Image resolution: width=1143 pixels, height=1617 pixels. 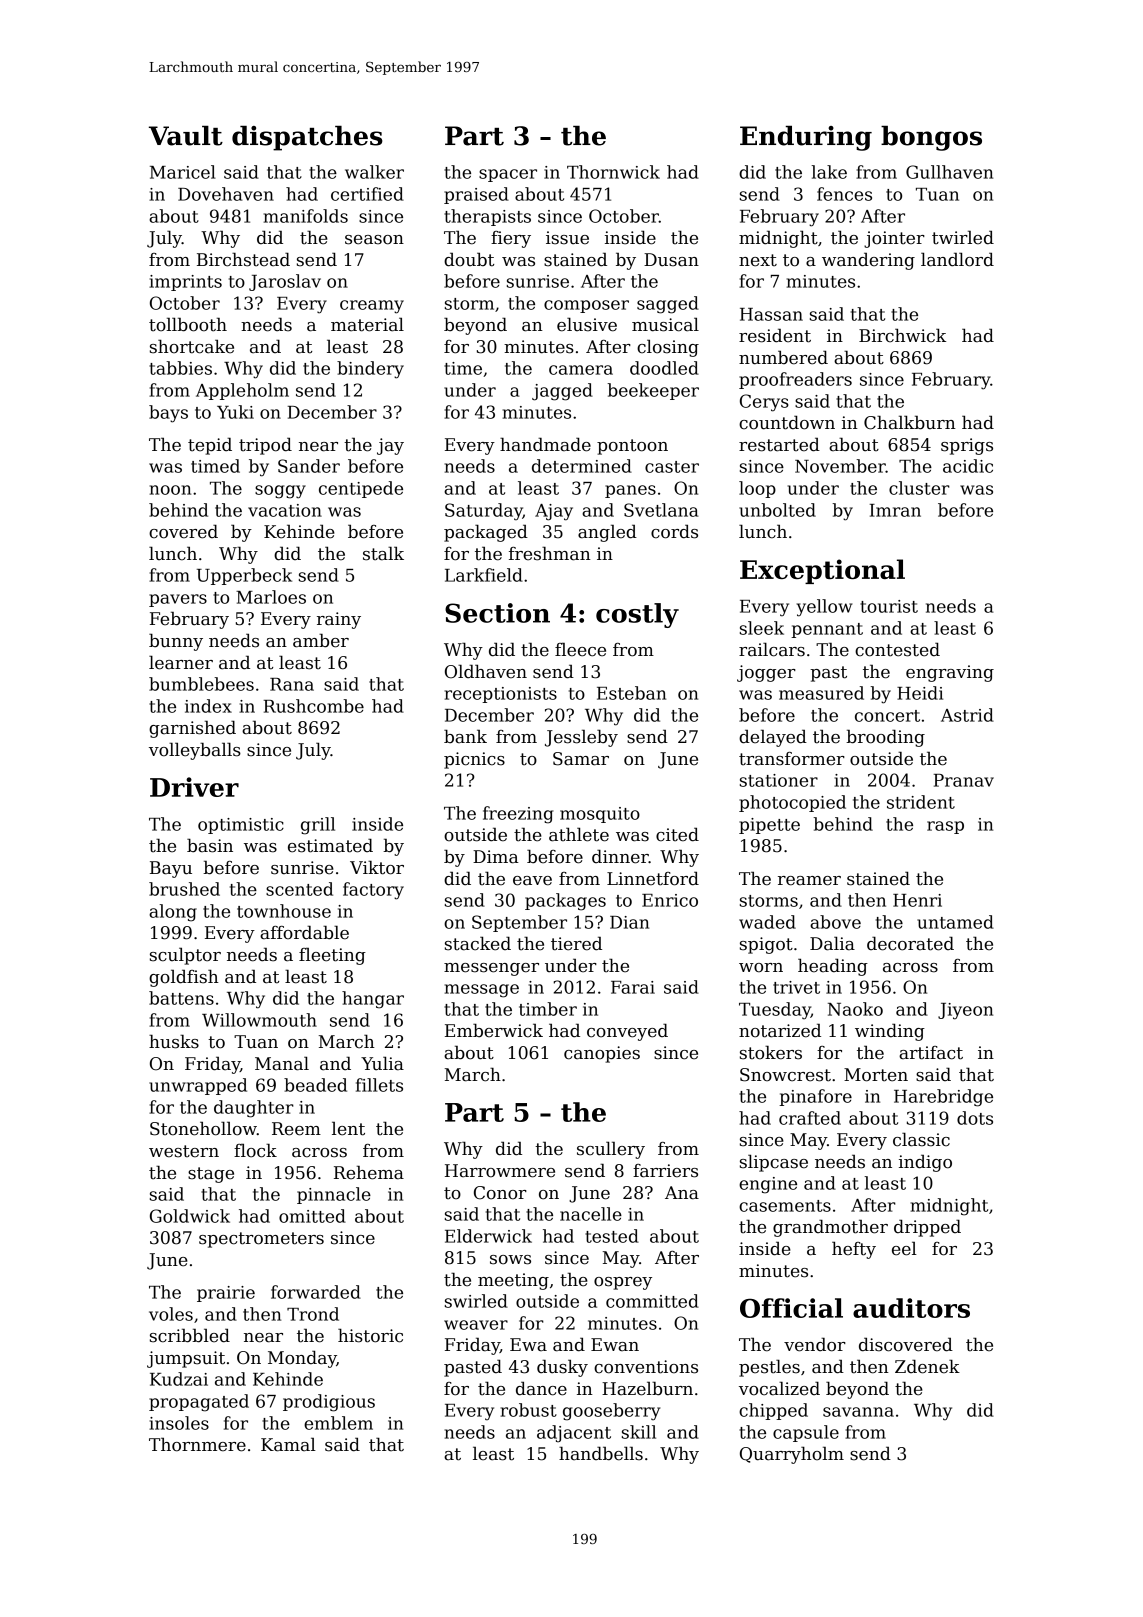 What do you see at coordinates (806, 138) in the document?
I see `Enduring` at bounding box center [806, 138].
